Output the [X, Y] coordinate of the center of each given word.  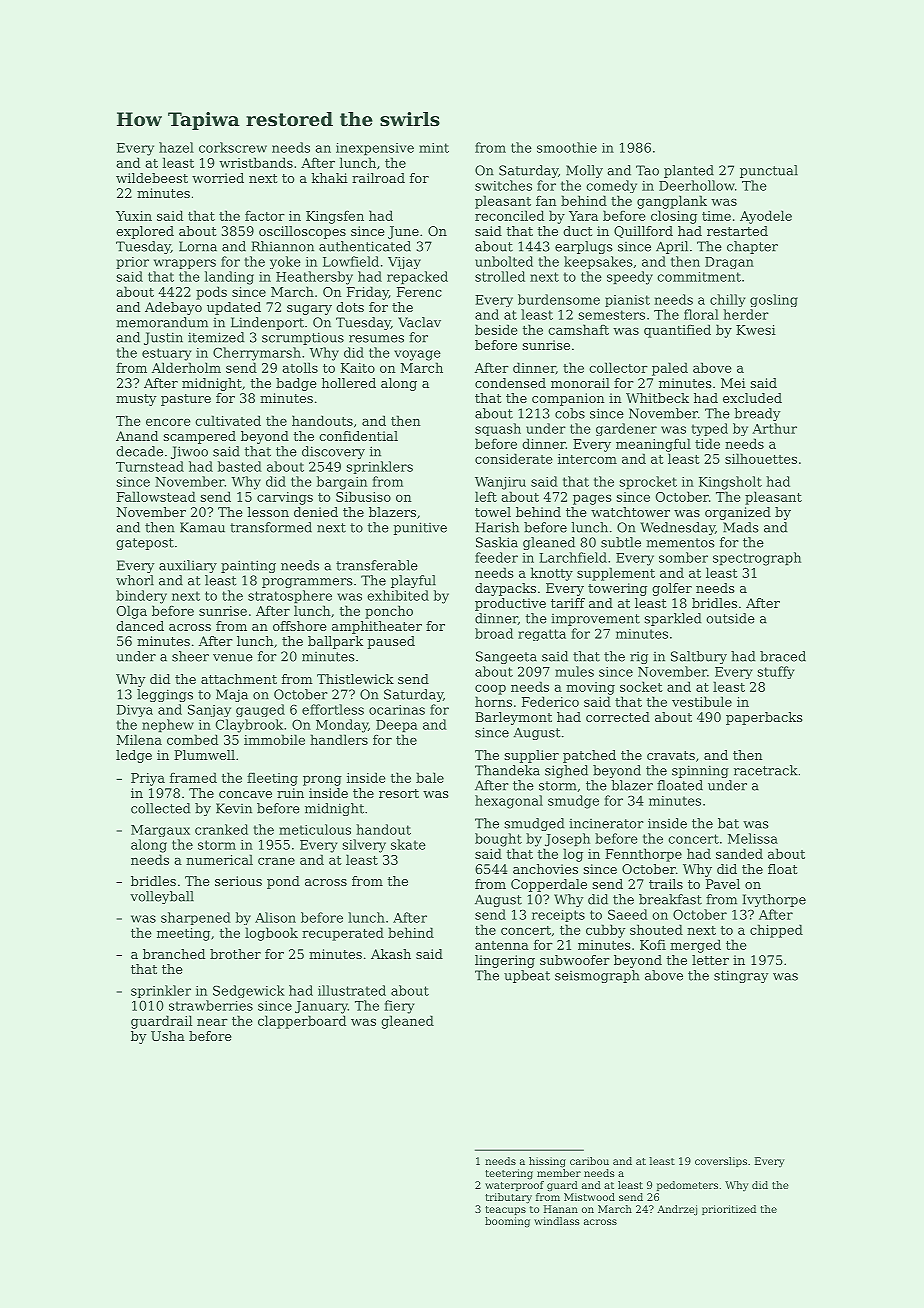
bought [498, 840]
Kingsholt [730, 483]
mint [434, 148]
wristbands [256, 162]
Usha [168, 1036]
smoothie [567, 147]
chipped [776, 931]
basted [240, 466]
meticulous [315, 829]
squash [498, 429]
